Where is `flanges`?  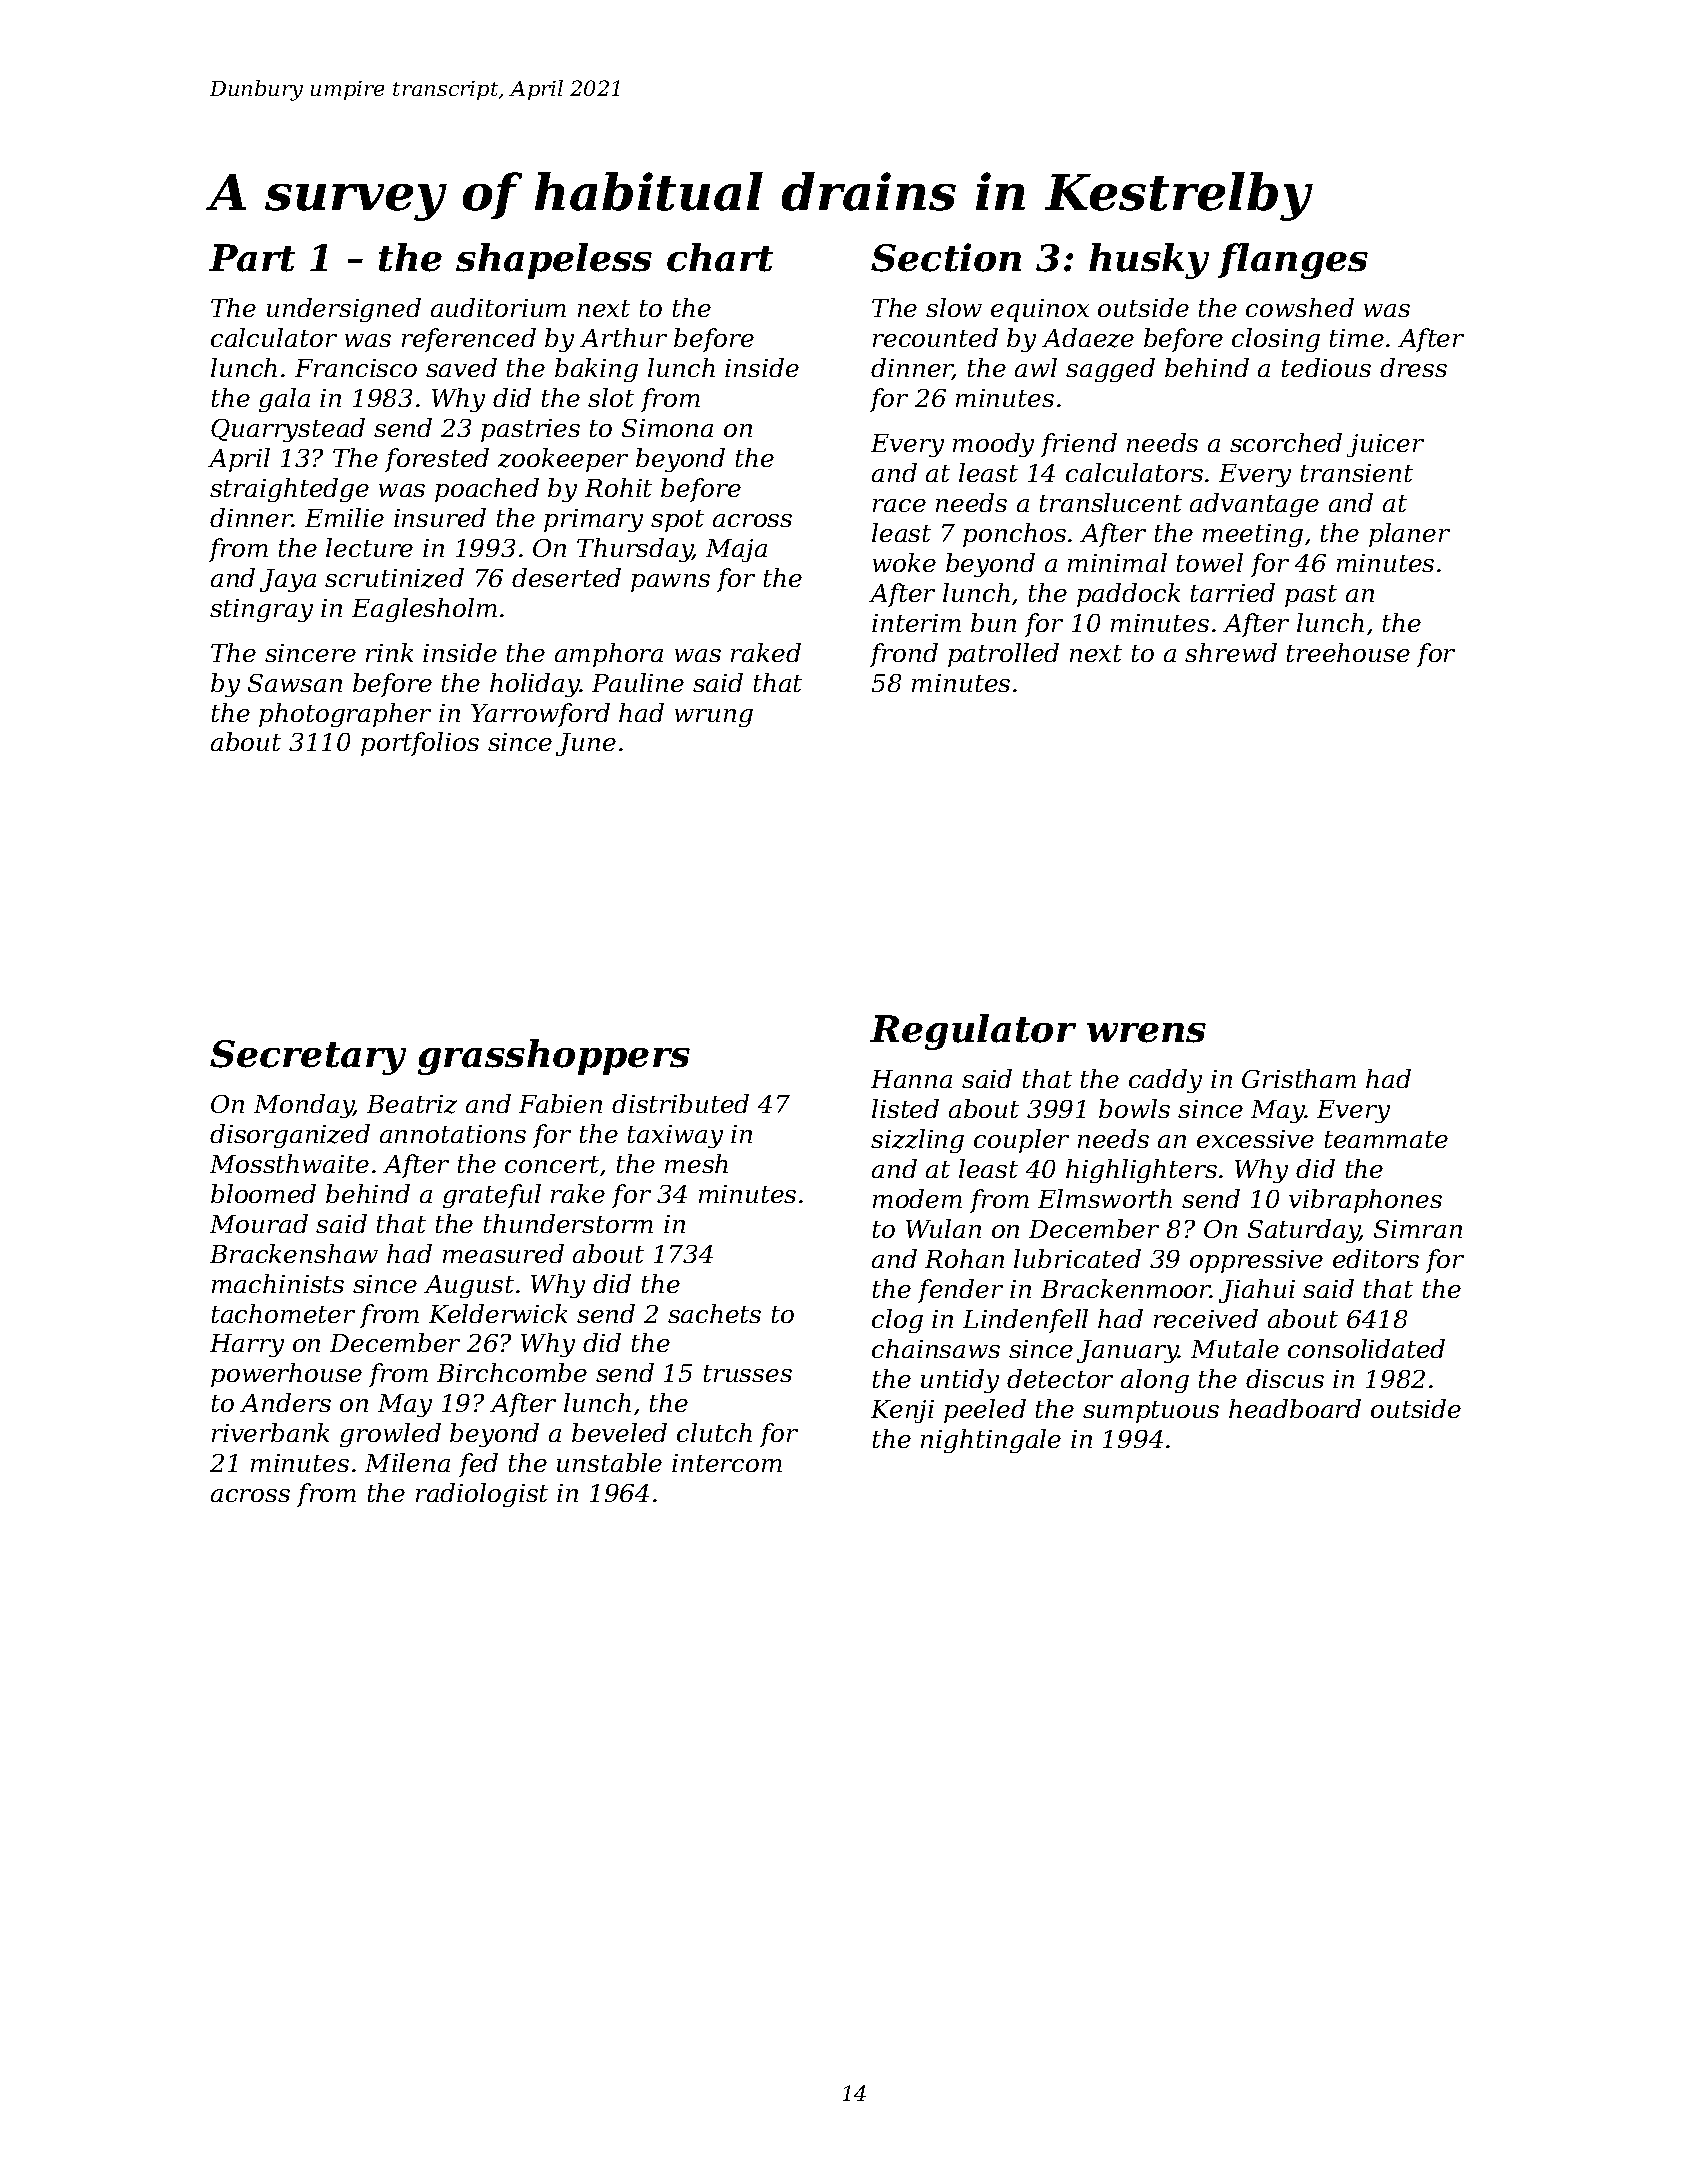 flanges is located at coordinates (1293, 261).
